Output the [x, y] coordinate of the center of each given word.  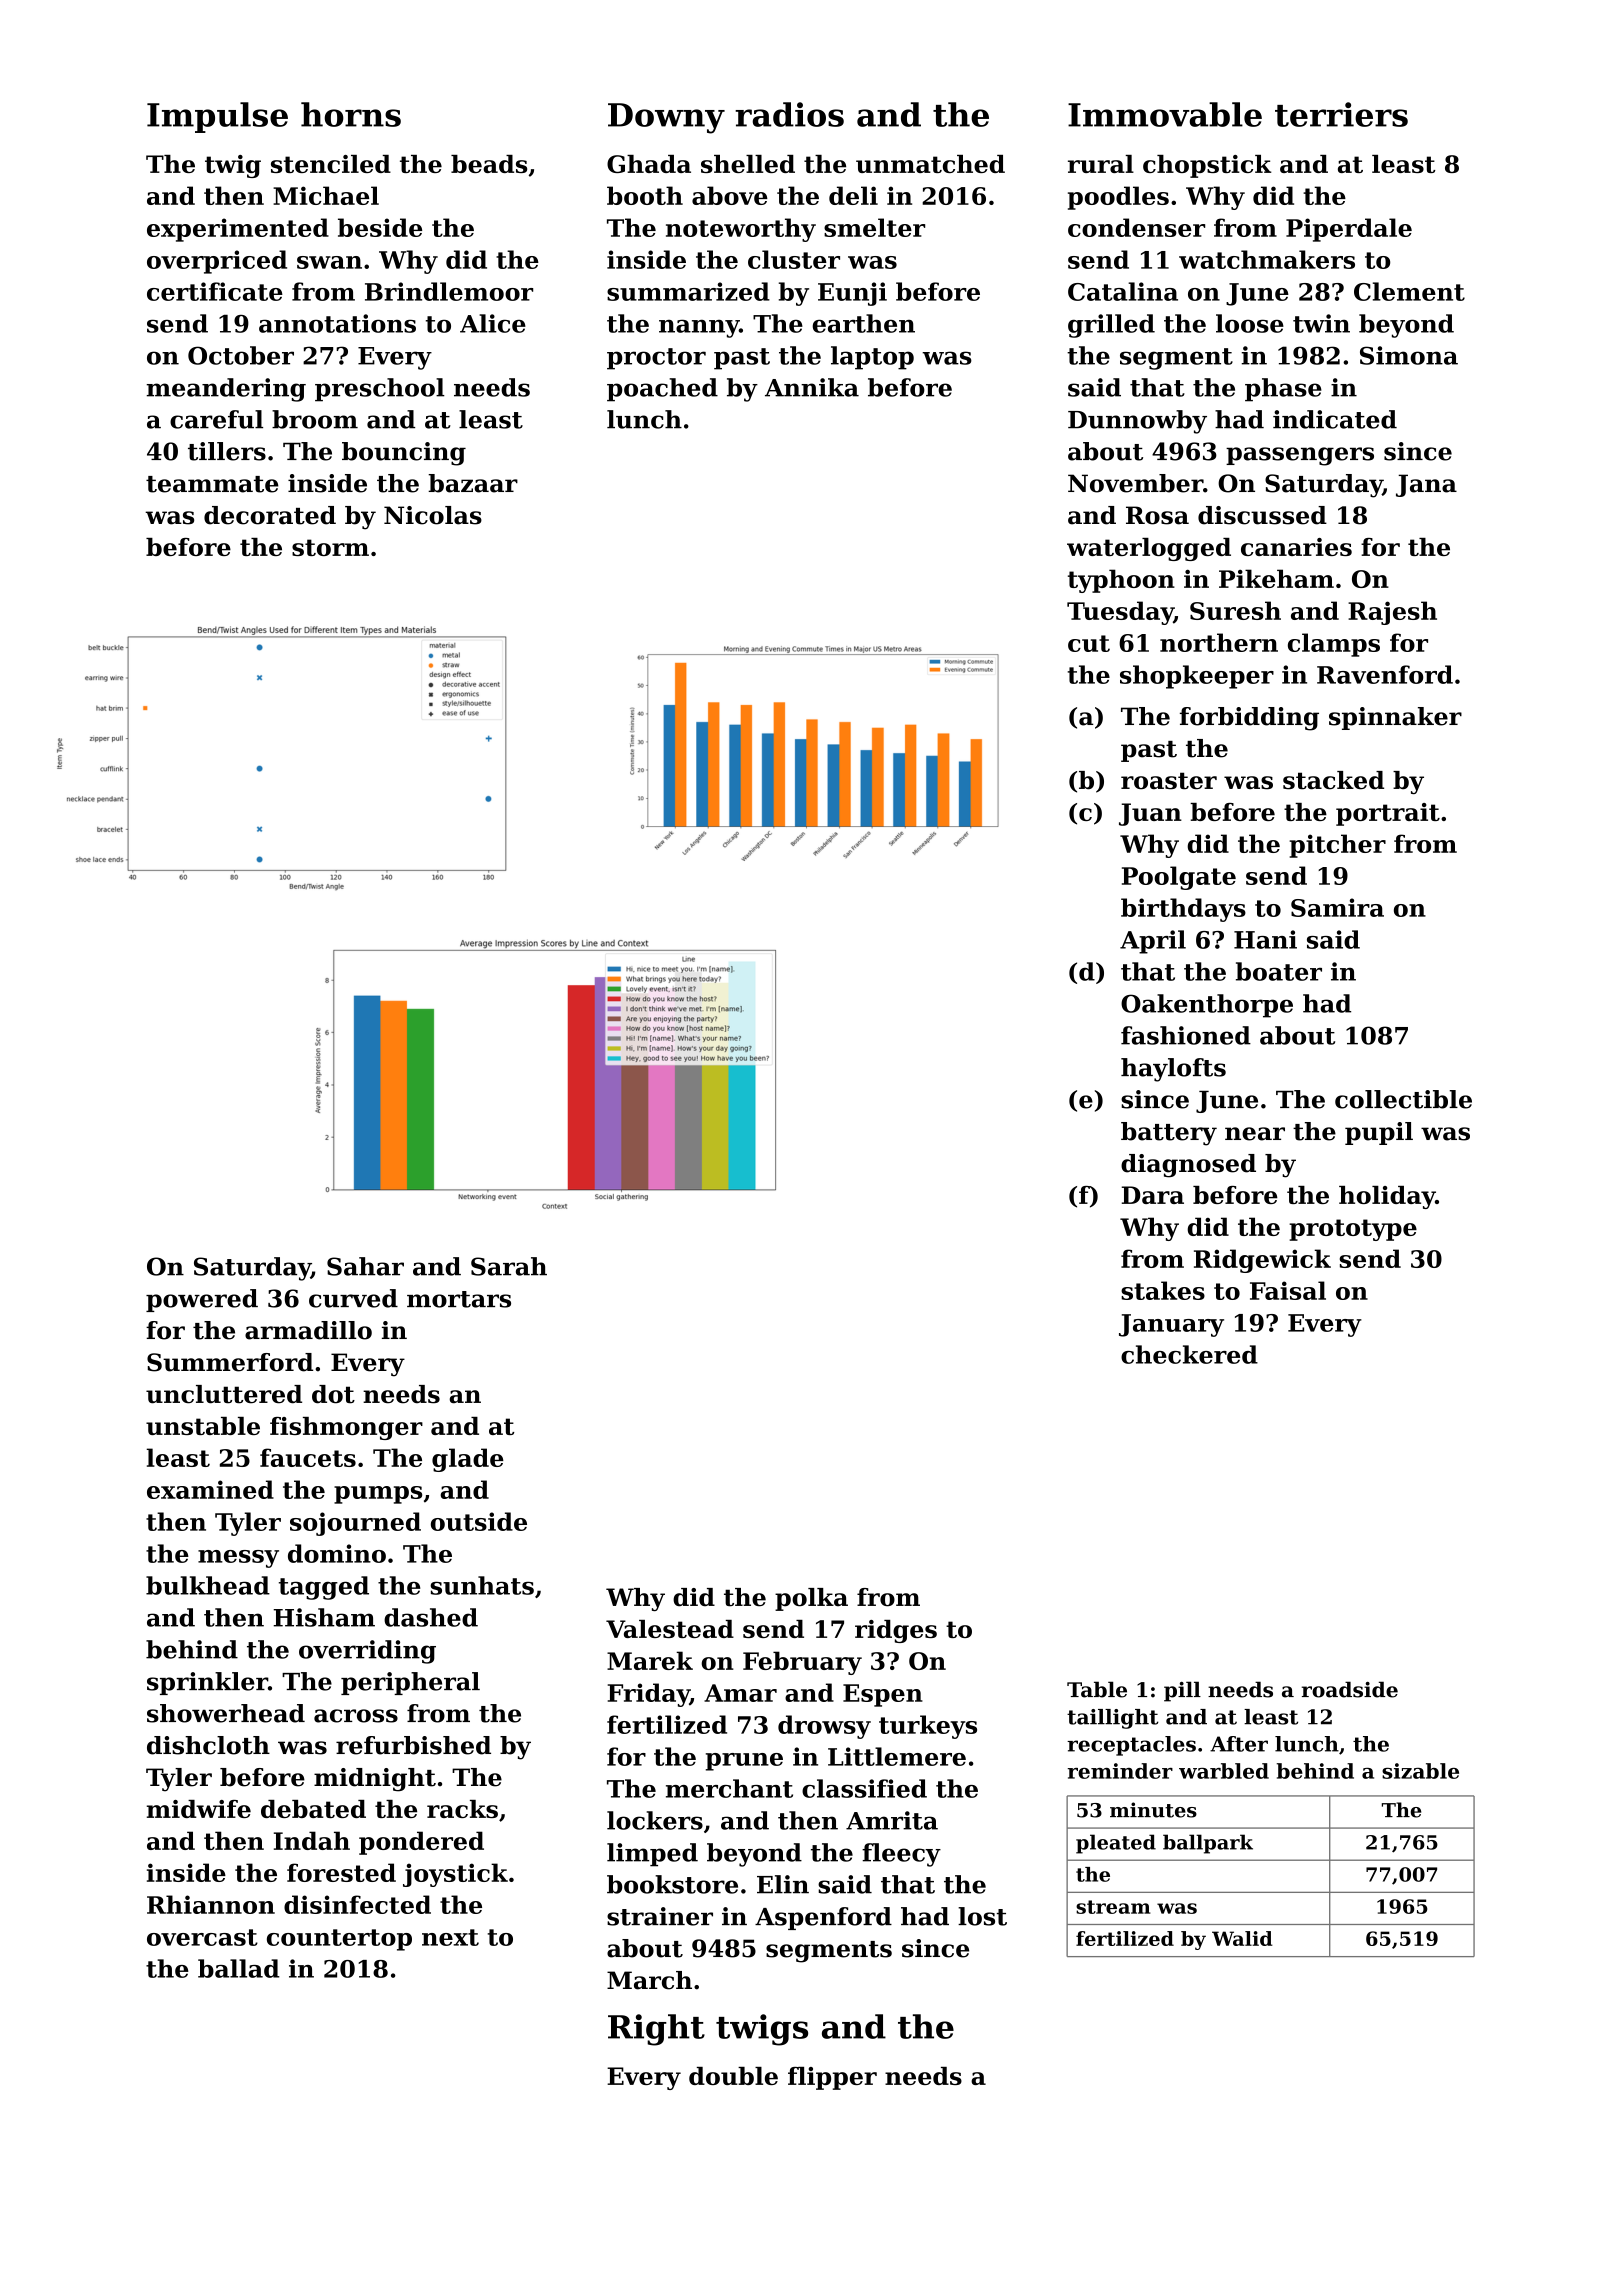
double [733, 2076]
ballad [239, 1968]
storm [330, 547]
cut [1089, 643]
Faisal [1288, 1290]
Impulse [217, 117]
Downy [666, 118]
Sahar [365, 1266]
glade [468, 1460]
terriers [1341, 114]
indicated [1335, 419]
